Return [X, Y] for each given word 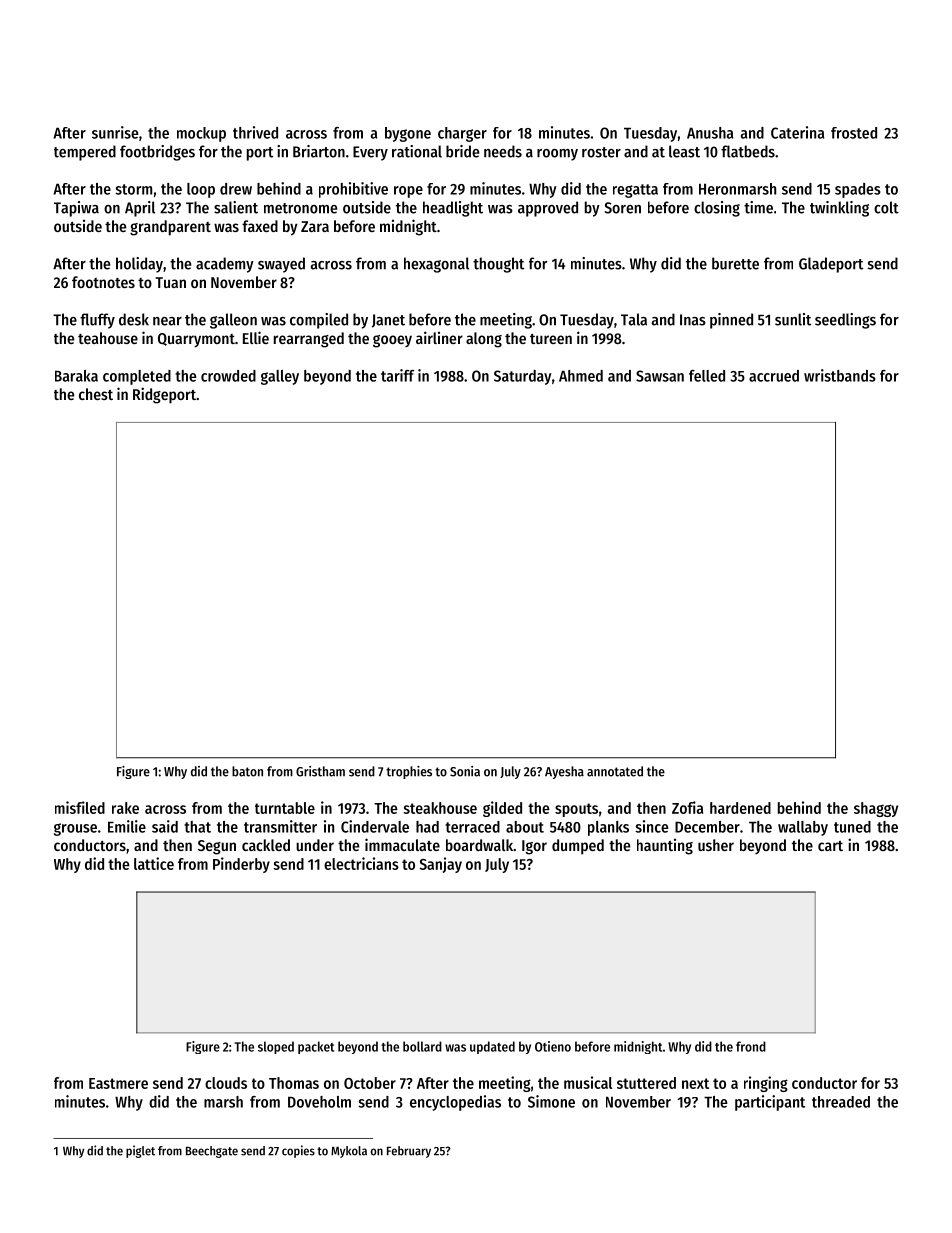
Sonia [465, 771]
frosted [854, 133]
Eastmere [118, 1083]
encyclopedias [455, 1103]
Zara [315, 226]
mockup [201, 134]
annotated [615, 771]
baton [247, 771]
